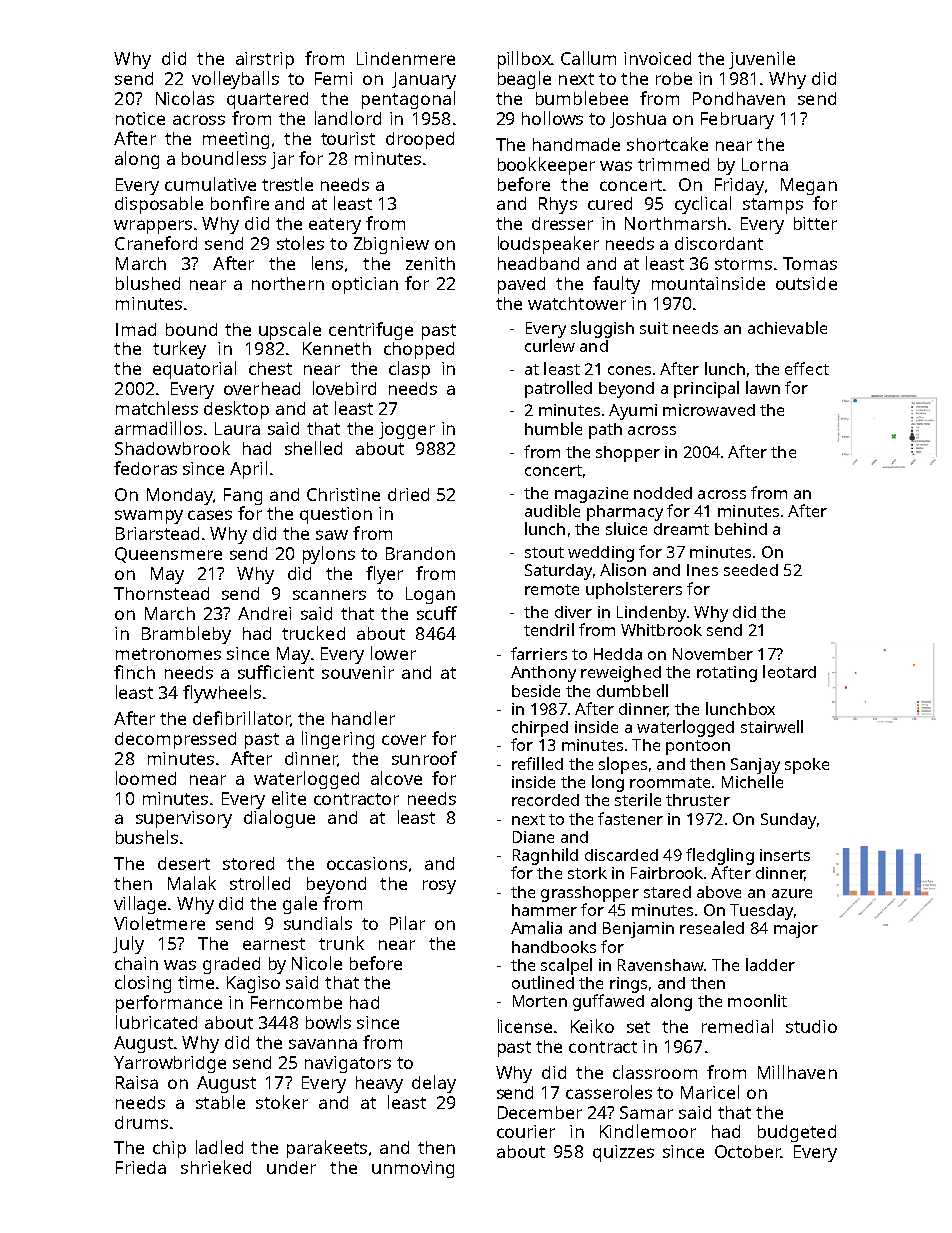 Image resolution: width=952 pixels, height=1233 pixels. Describe the element at coordinates (552, 510) in the screenshot. I see `audible` at that location.
